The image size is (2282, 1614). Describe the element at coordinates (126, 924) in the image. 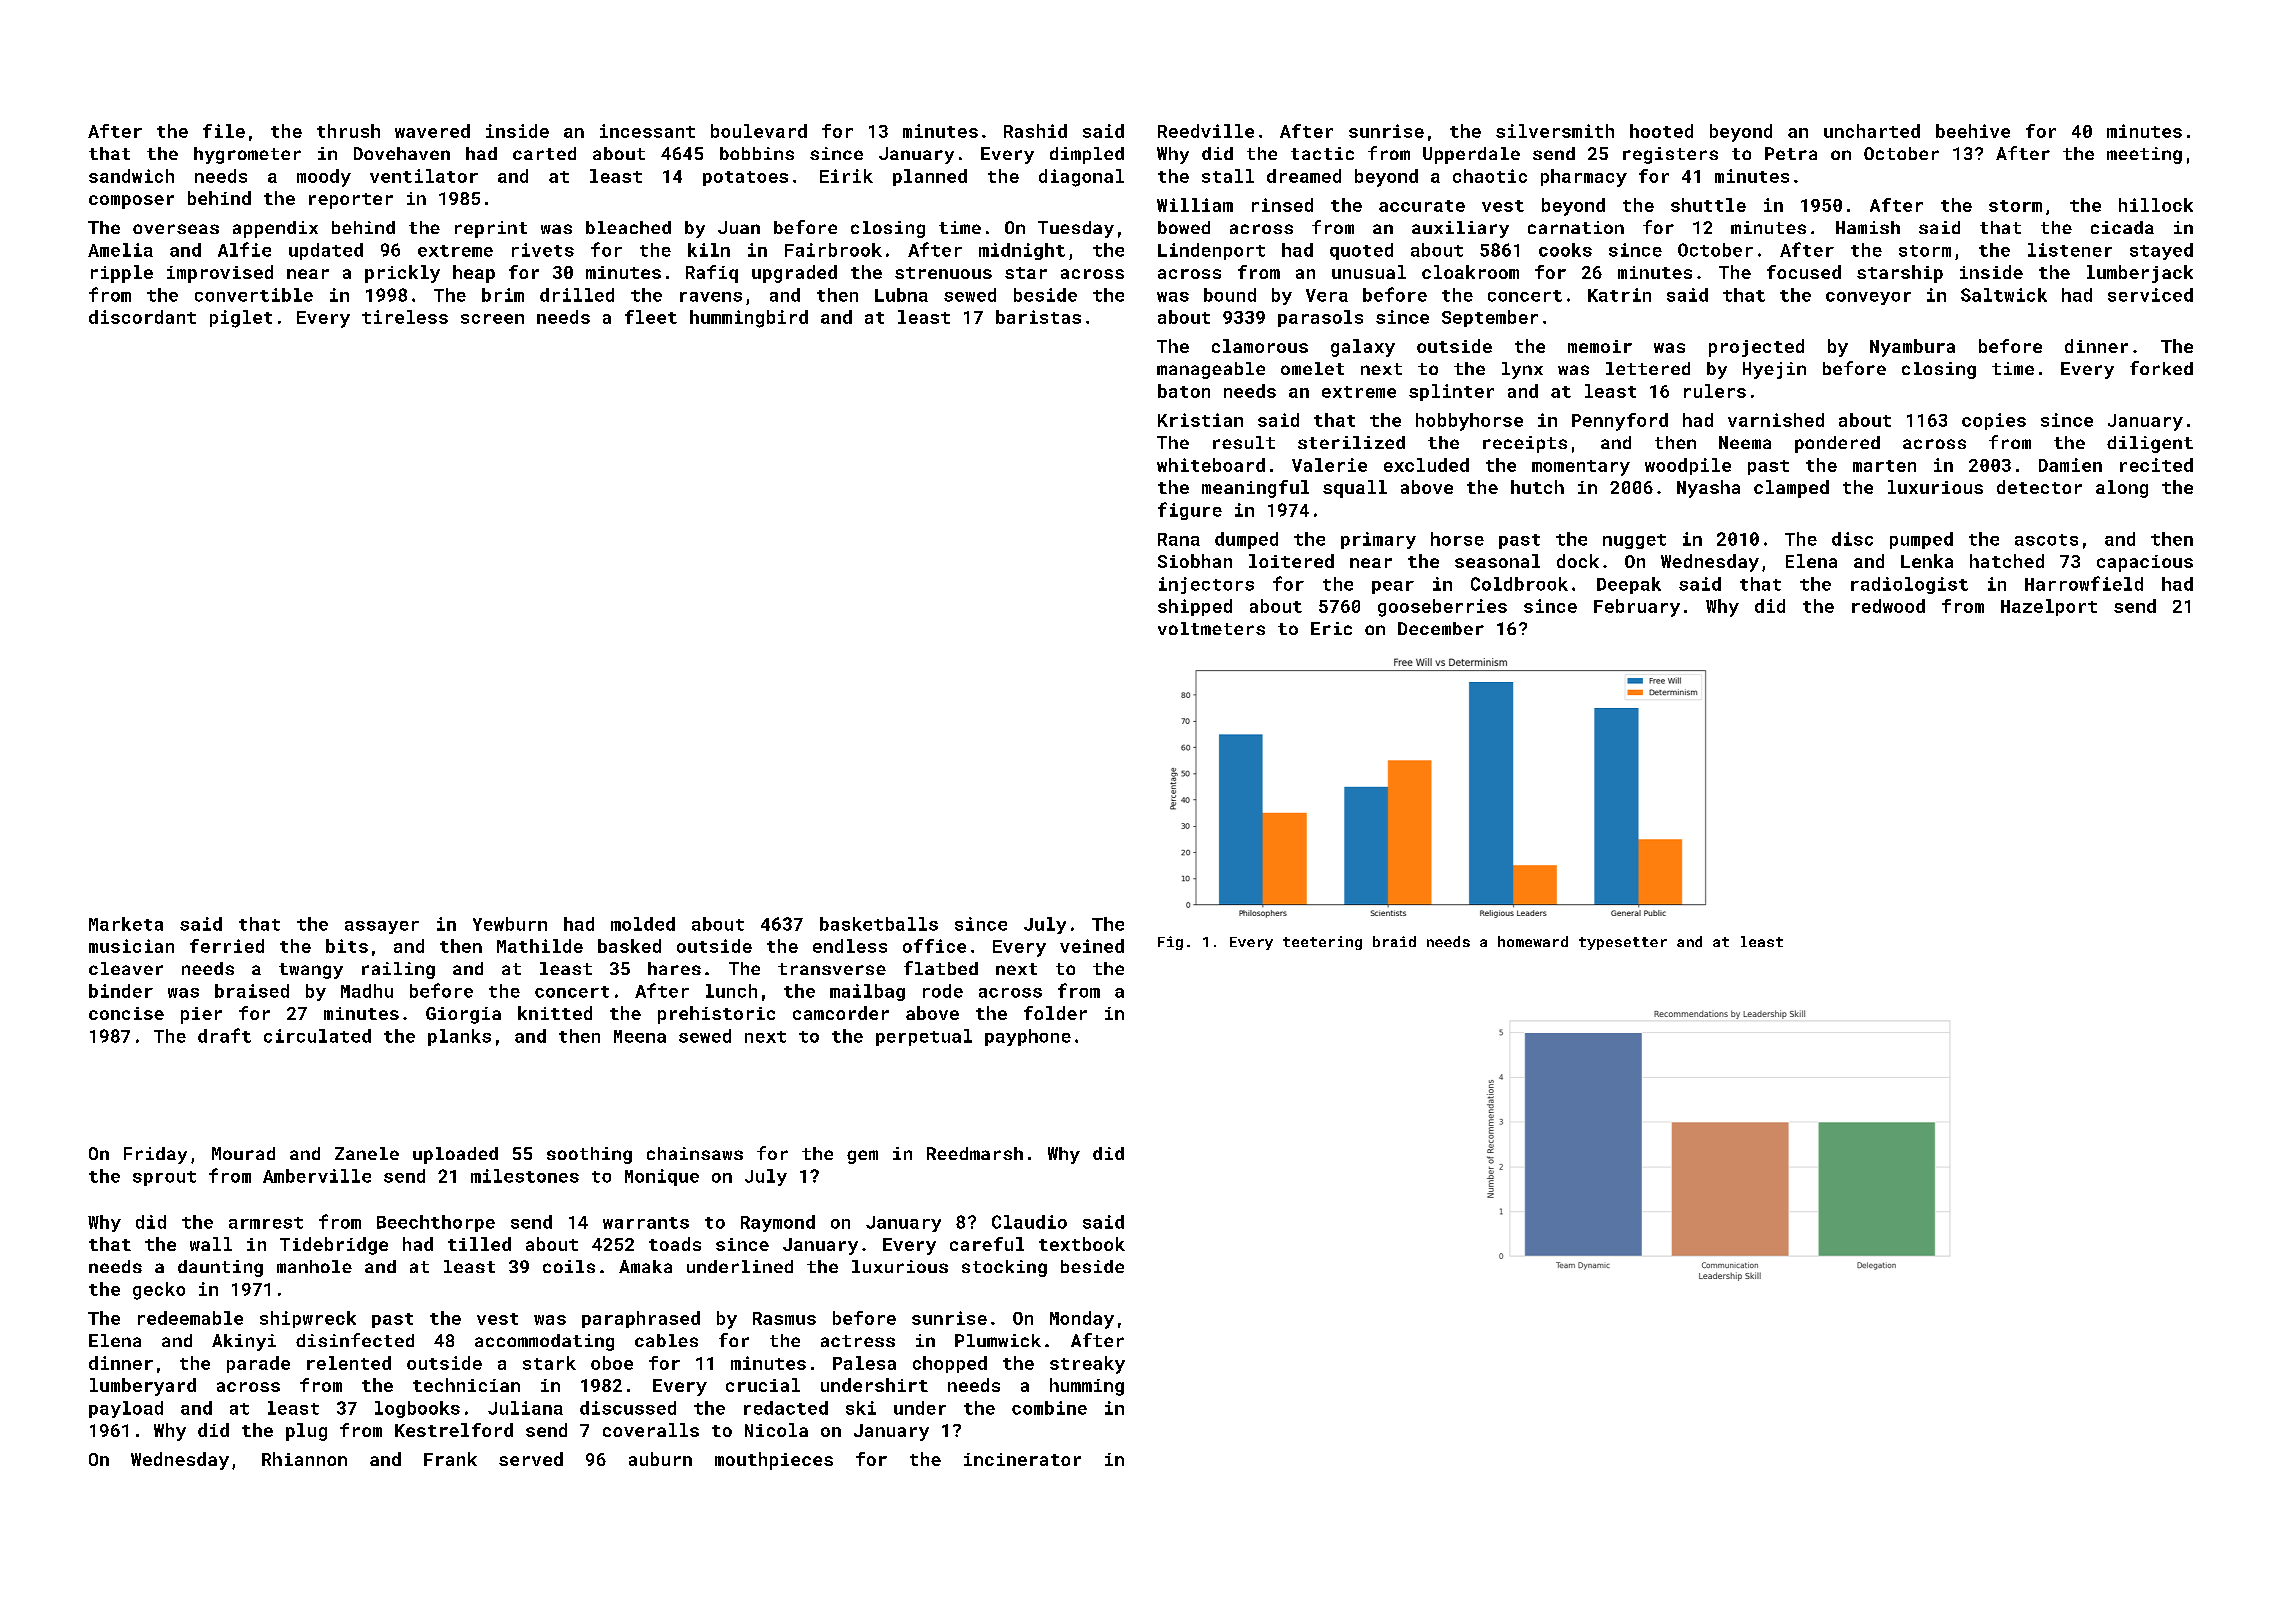

I see `Marketa` at that location.
